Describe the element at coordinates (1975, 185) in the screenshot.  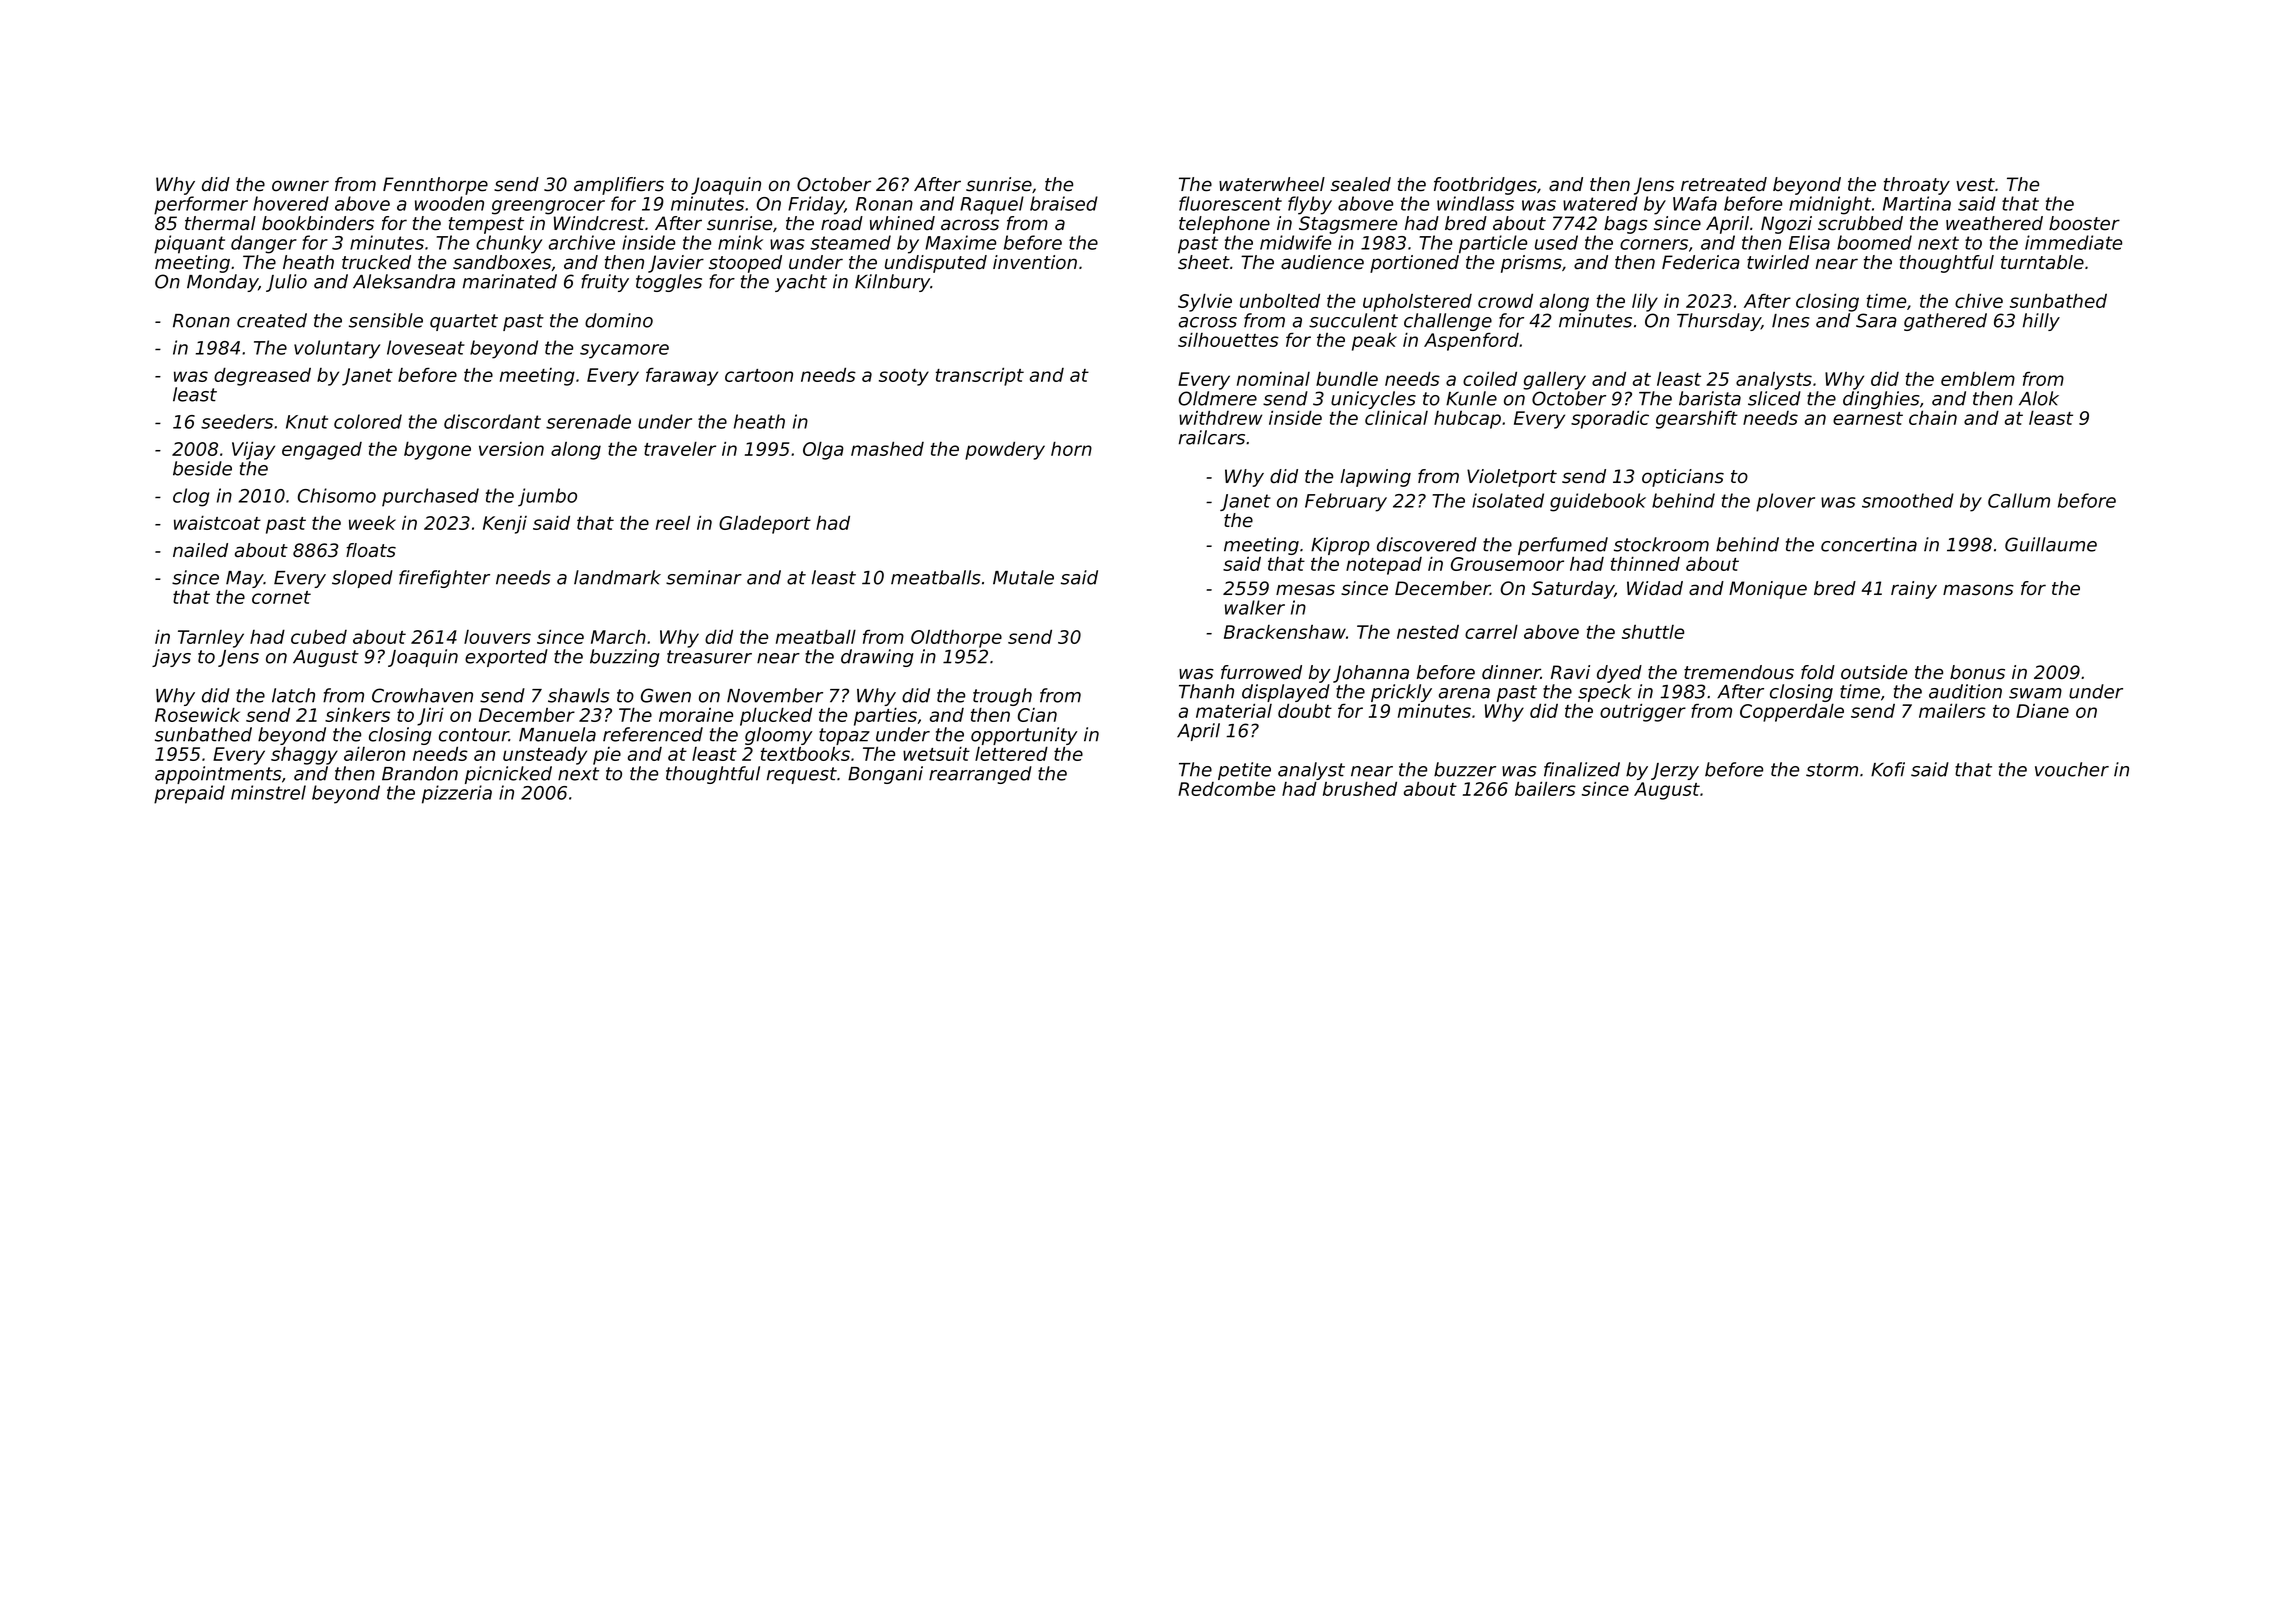
I see `vest` at that location.
